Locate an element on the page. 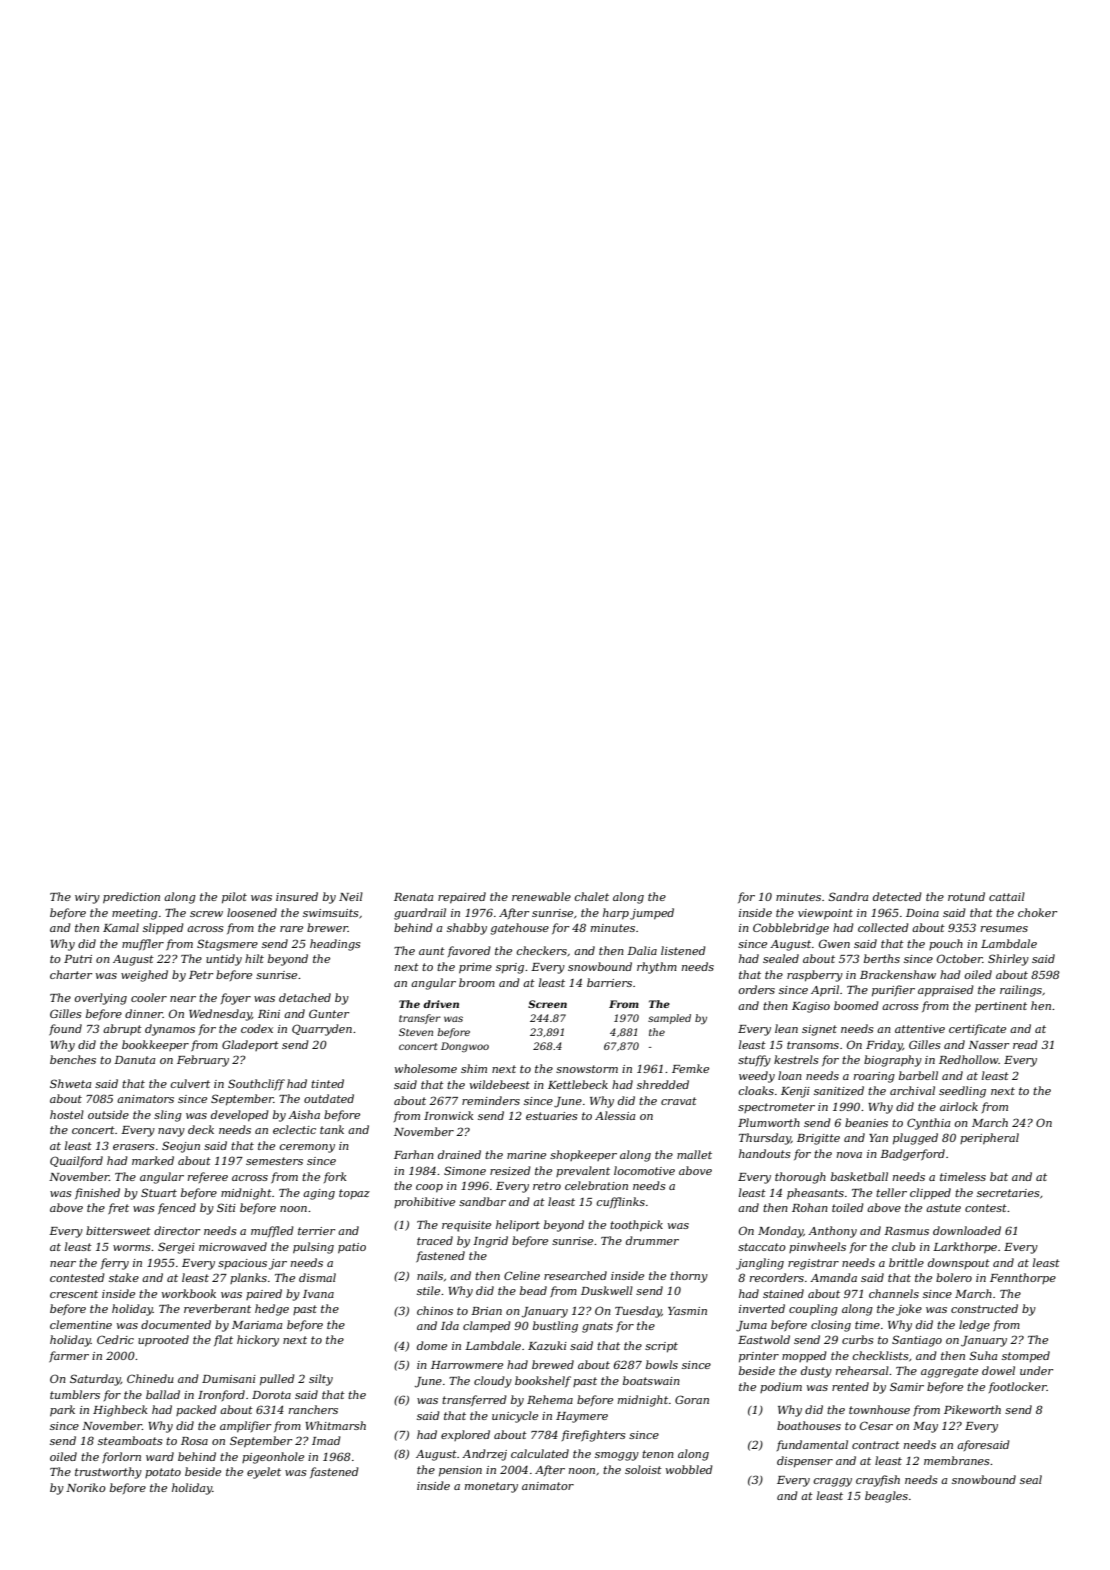 Image resolution: width=1110 pixels, height=1570 pixels. Neil is located at coordinates (351, 896).
